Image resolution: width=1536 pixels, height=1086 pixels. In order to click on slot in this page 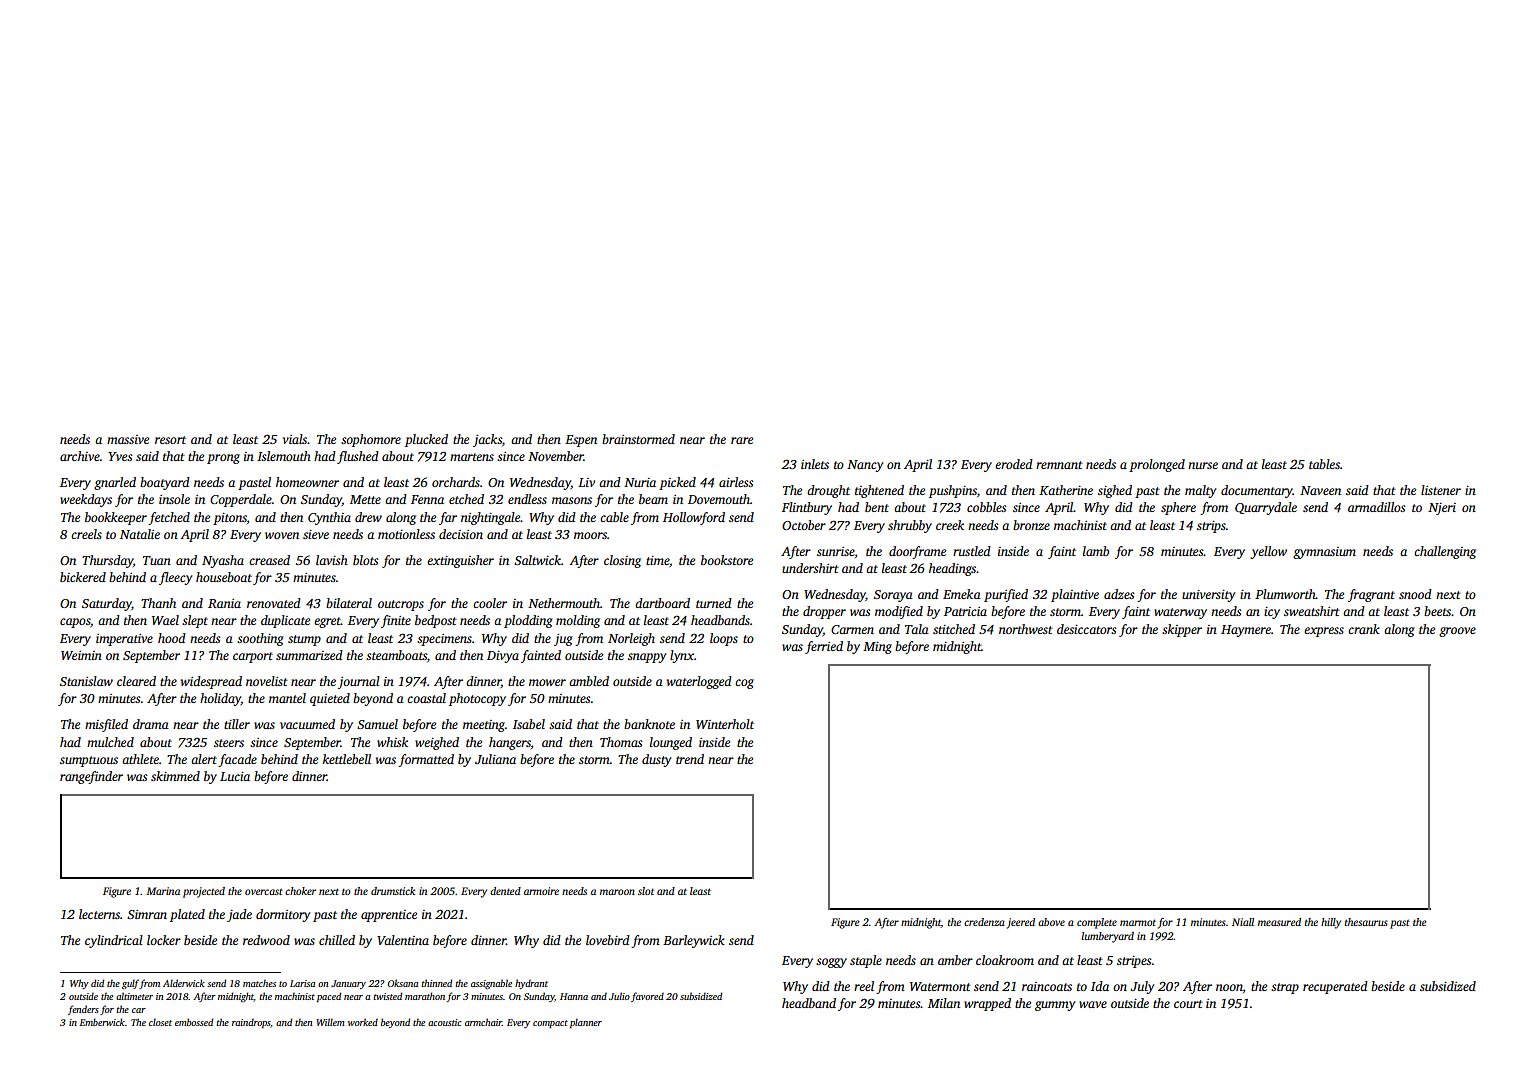, I will do `click(646, 891)`.
